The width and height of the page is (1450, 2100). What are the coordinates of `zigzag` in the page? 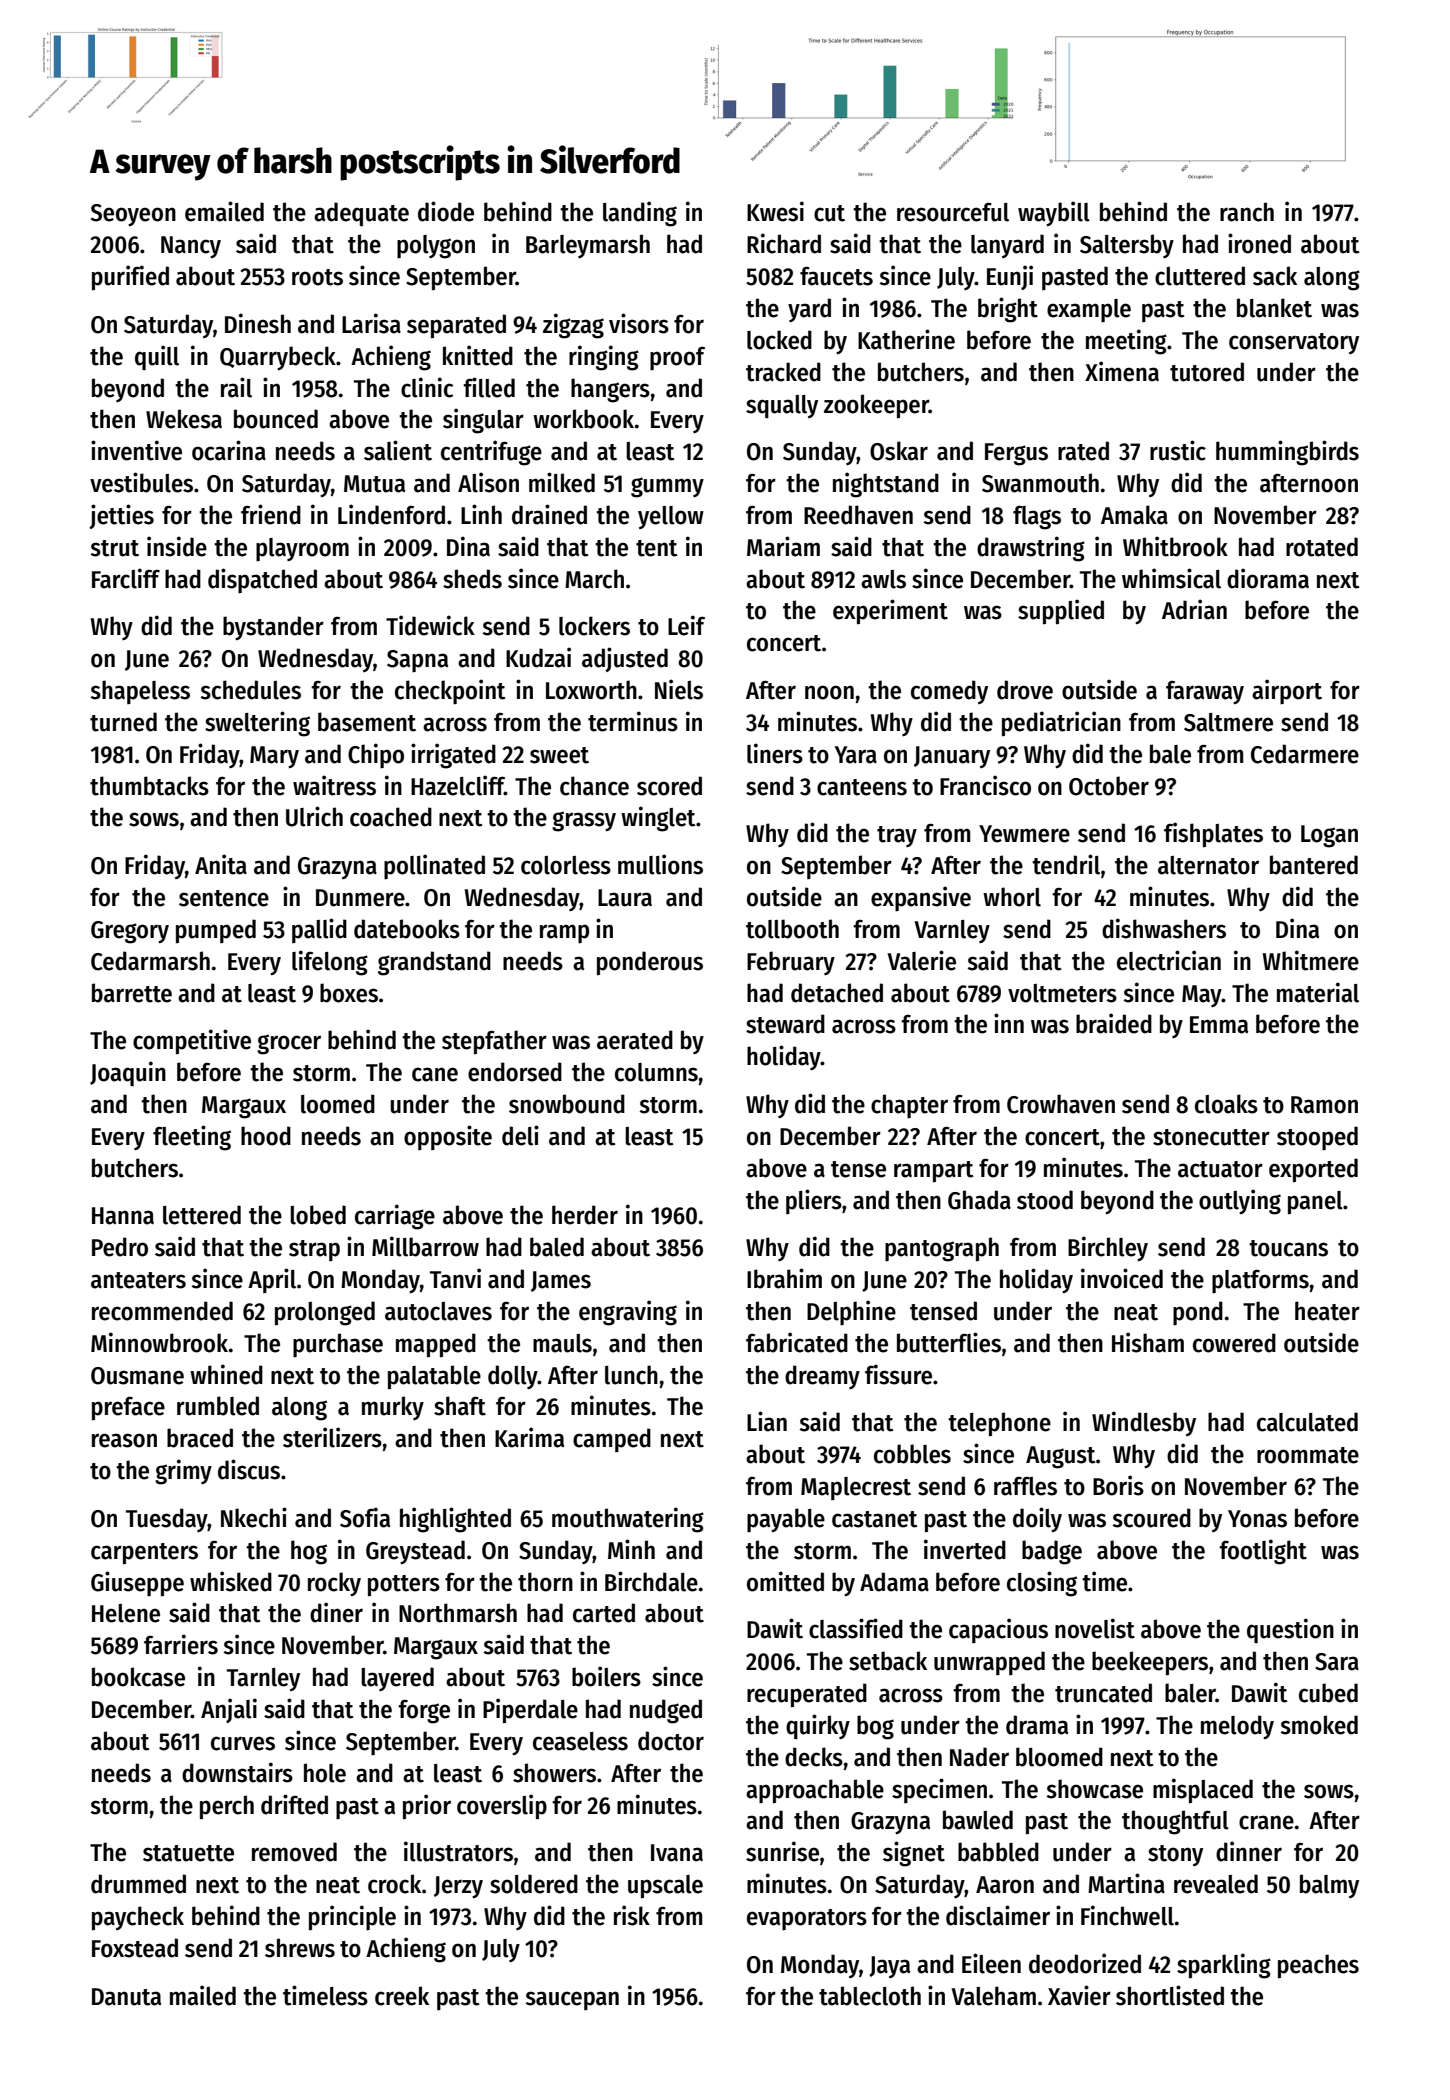 It's located at (573, 326).
